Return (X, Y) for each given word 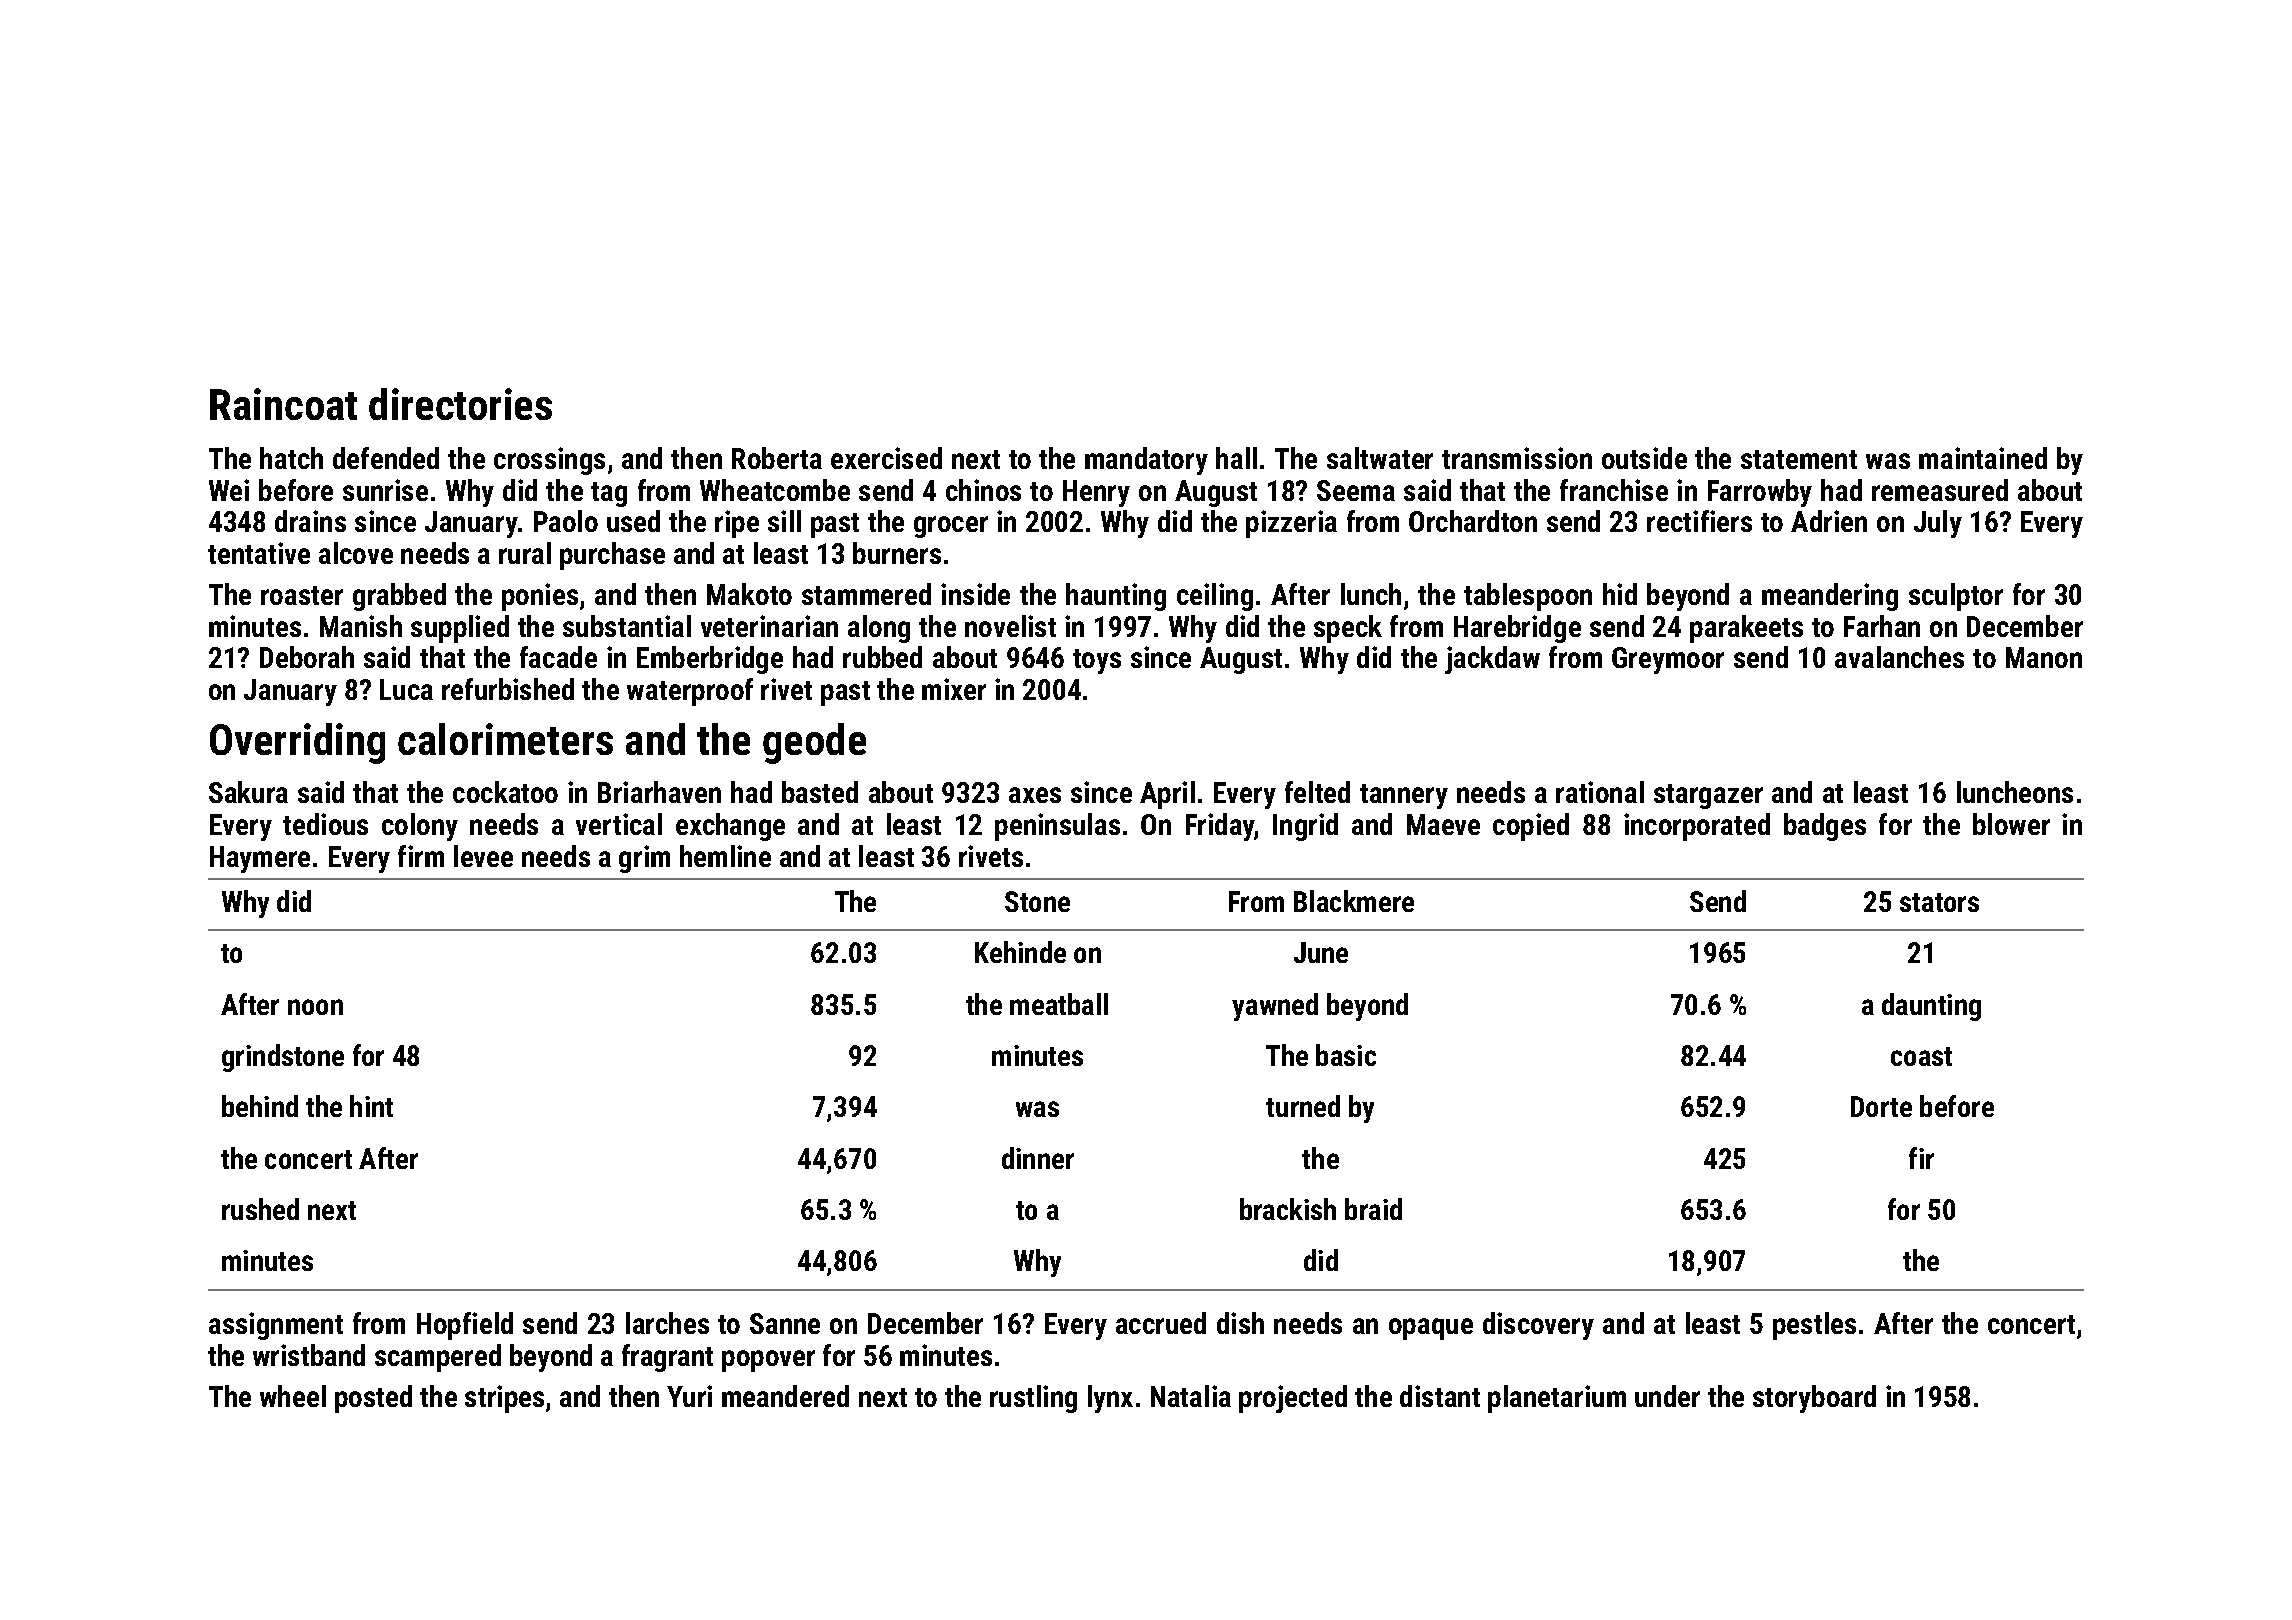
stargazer (1708, 796)
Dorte (1881, 1106)
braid (1373, 1209)
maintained (1983, 458)
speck (1348, 629)
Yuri (689, 1396)
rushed (260, 1209)
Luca (406, 689)
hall (1236, 458)
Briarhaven (659, 792)
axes (1035, 795)
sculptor (1956, 597)
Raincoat (283, 404)
